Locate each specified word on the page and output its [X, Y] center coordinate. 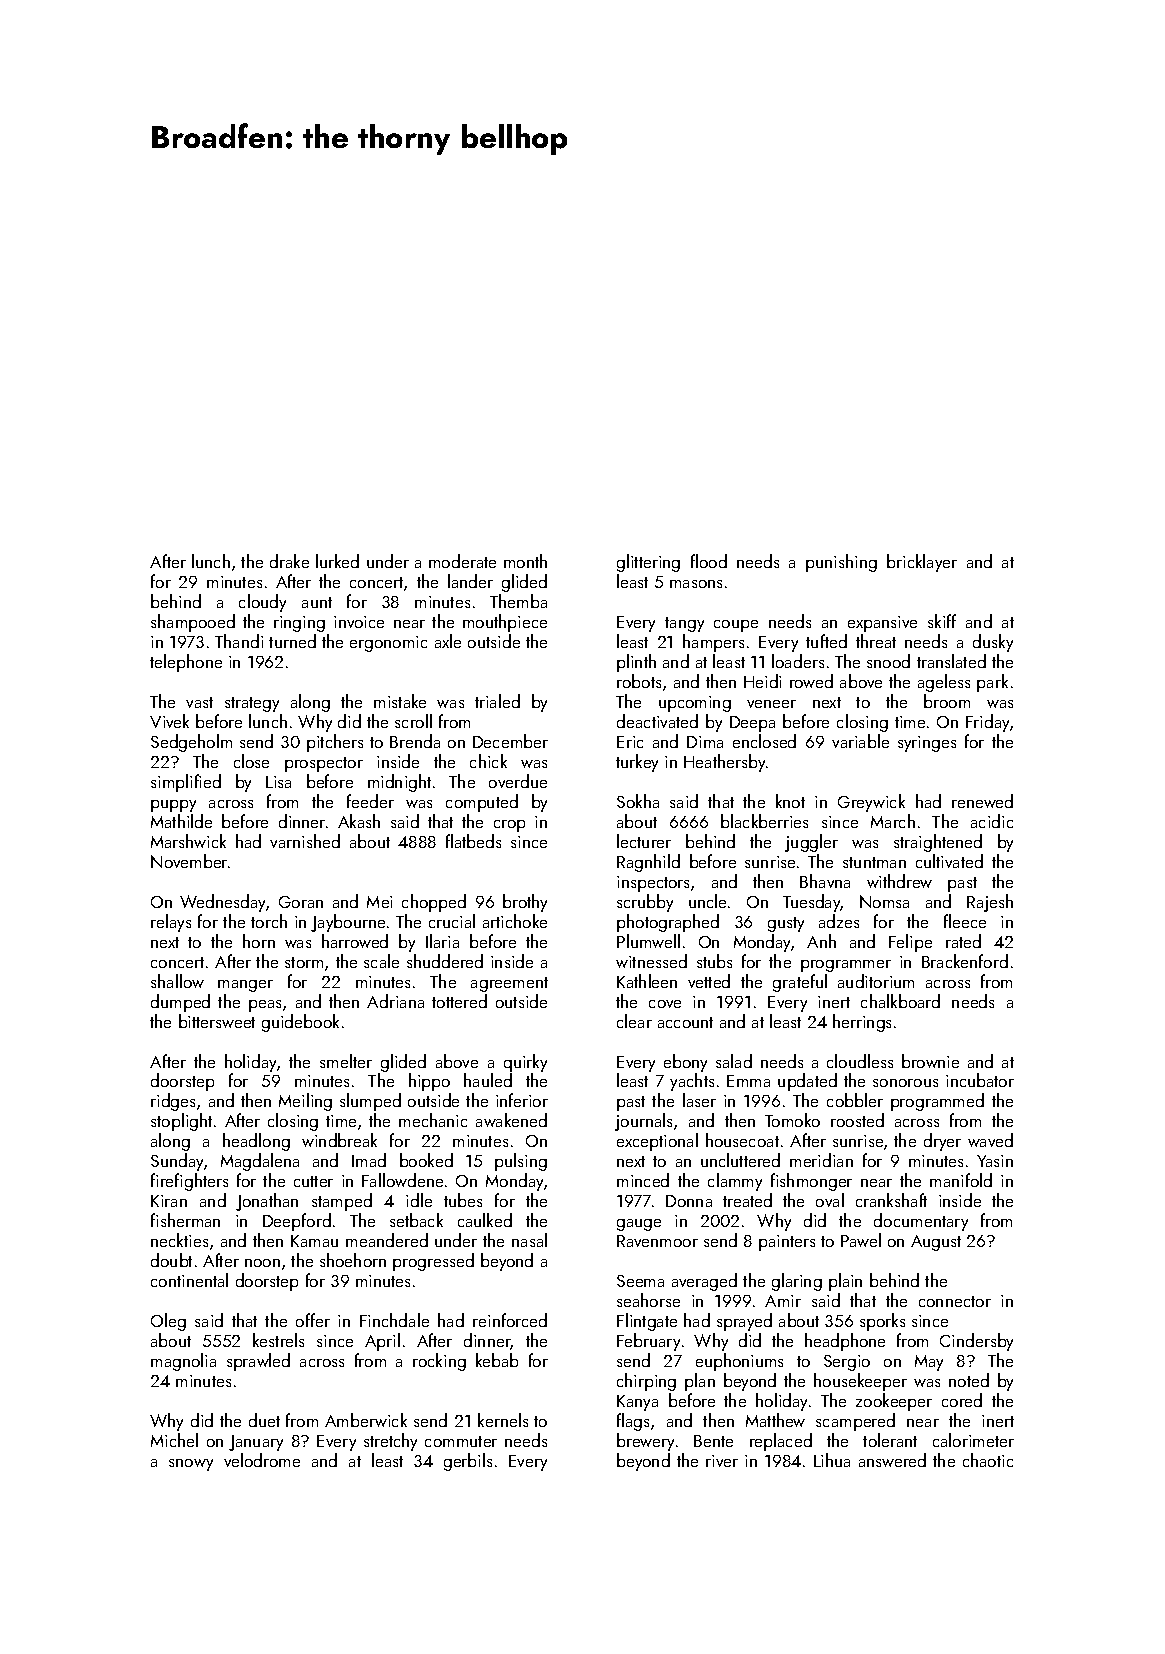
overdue [518, 781]
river [722, 1461]
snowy [191, 1465]
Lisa [278, 782]
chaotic [988, 1460]
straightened [938, 843]
